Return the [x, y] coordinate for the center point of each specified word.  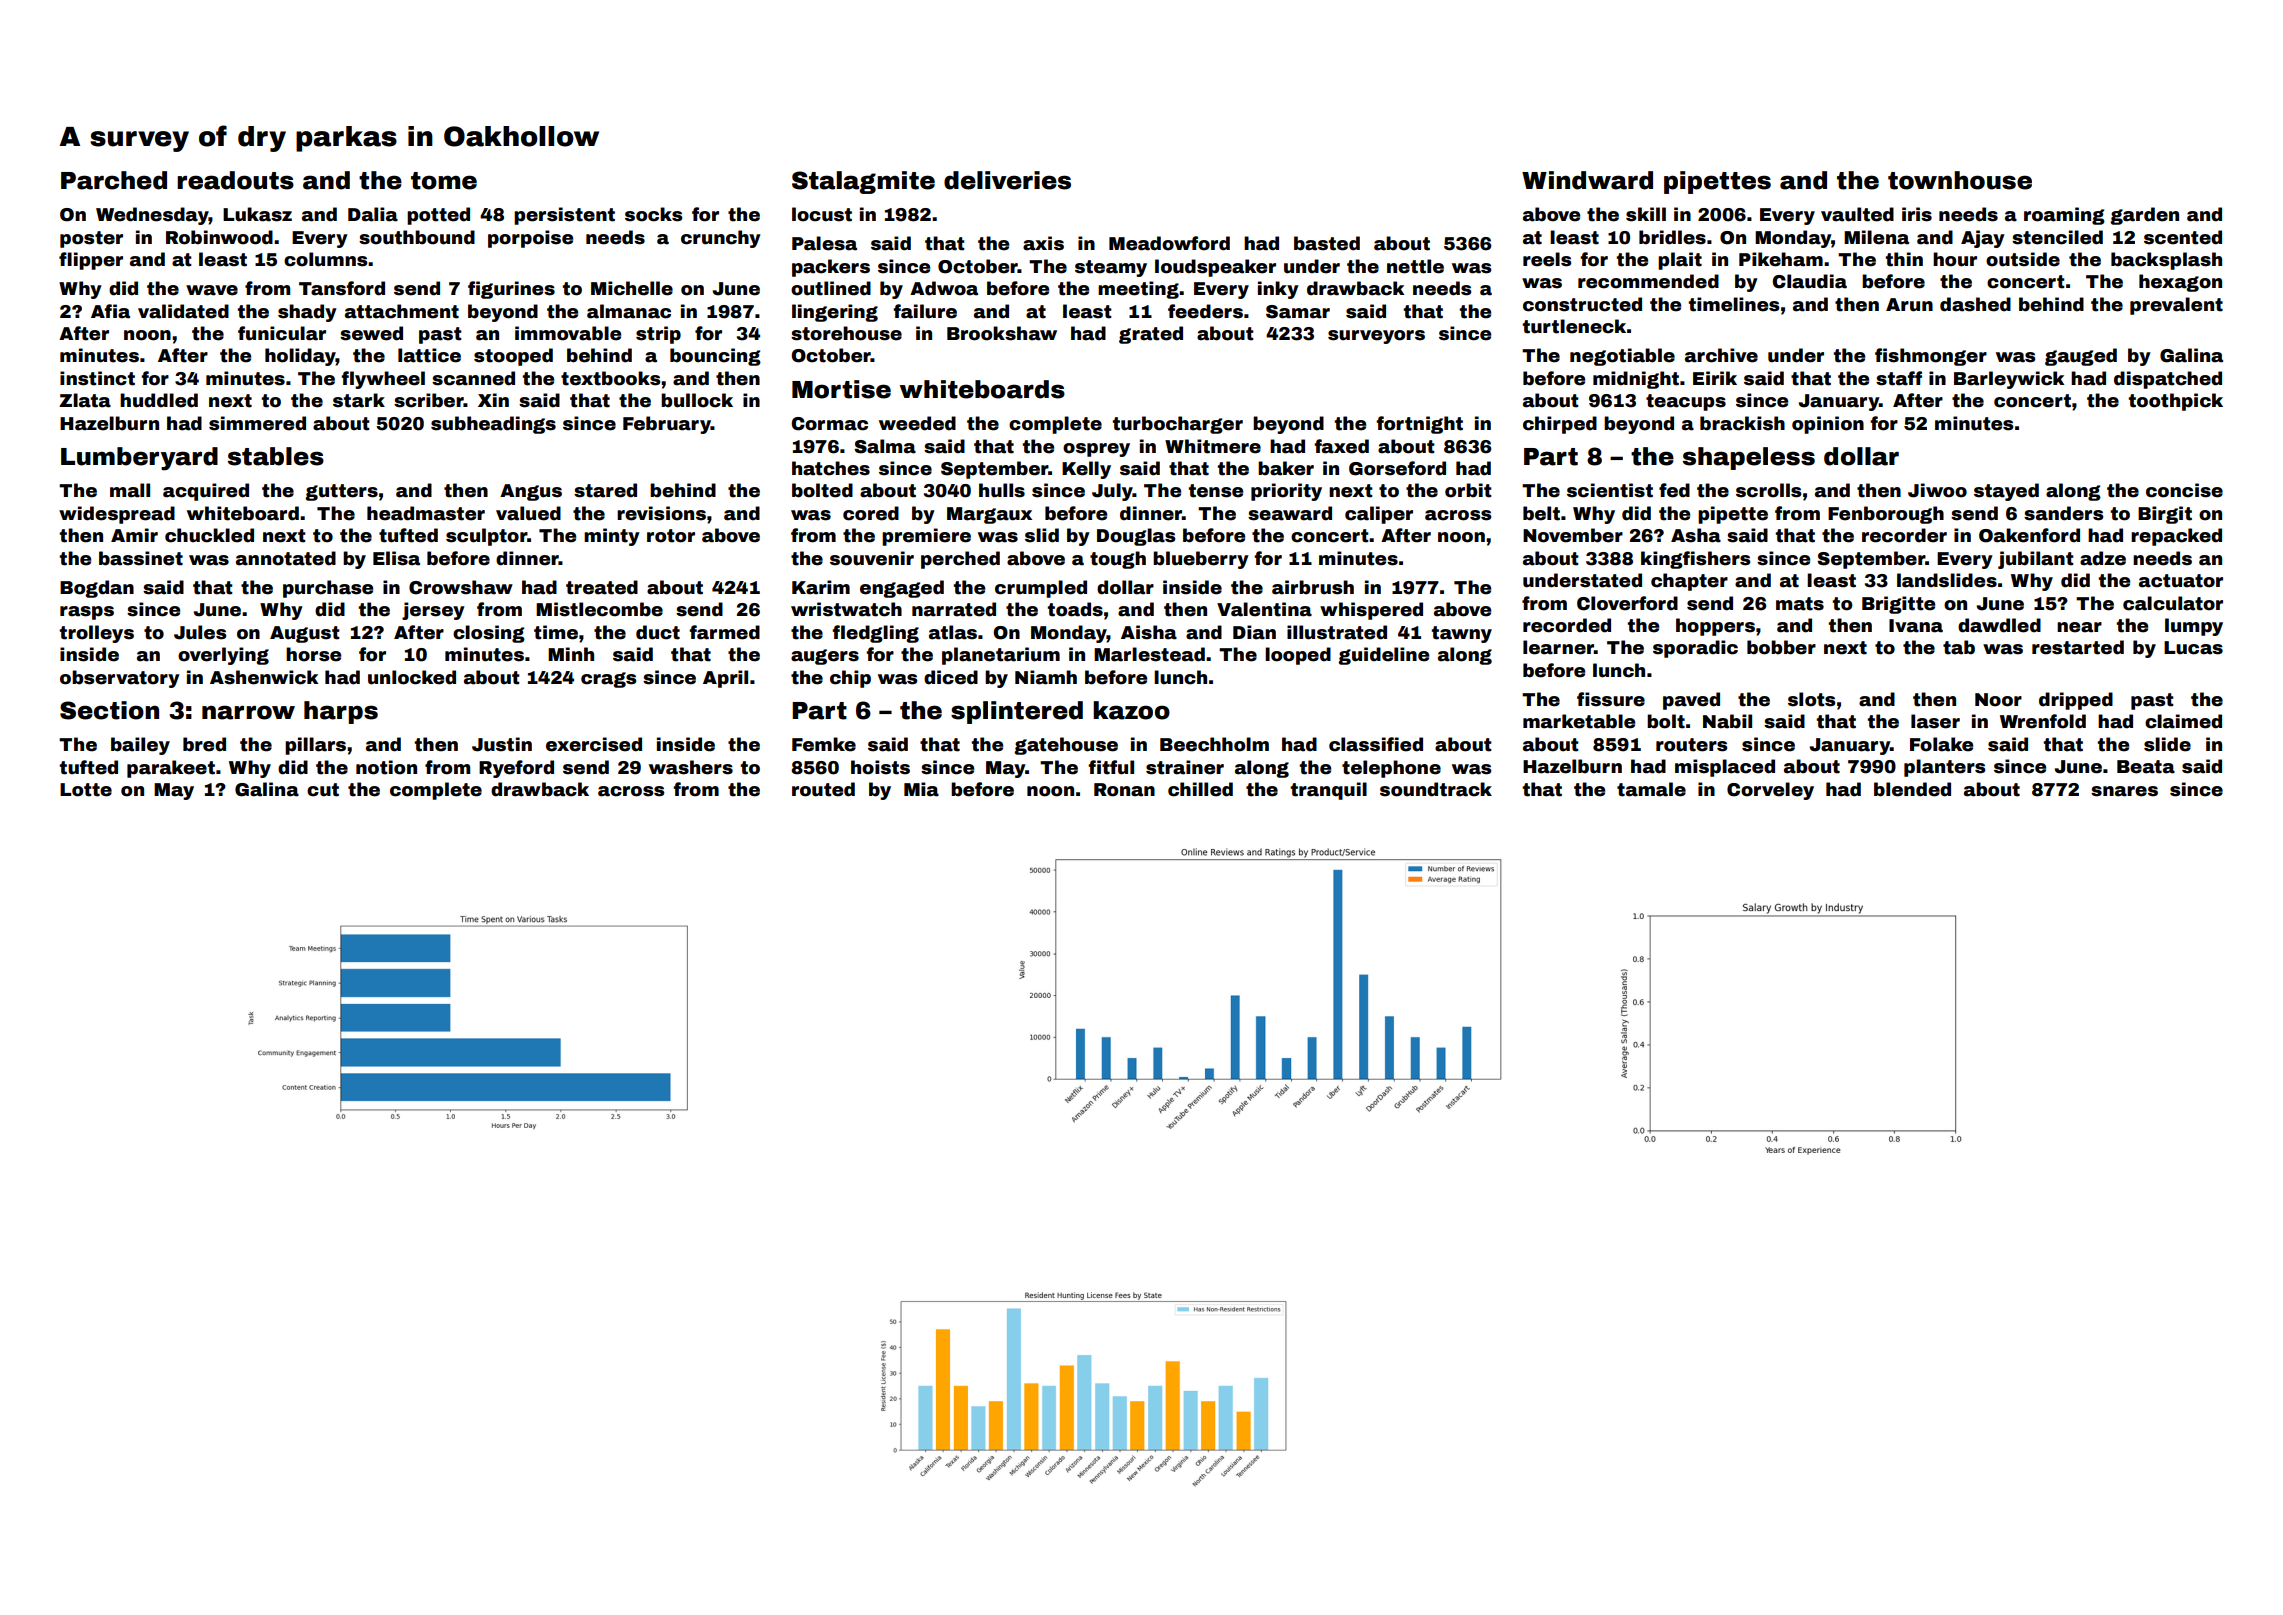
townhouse [1960, 180]
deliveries [1007, 180]
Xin [493, 400]
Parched [114, 180]
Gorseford [1397, 468]
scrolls [1768, 490]
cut [323, 790]
